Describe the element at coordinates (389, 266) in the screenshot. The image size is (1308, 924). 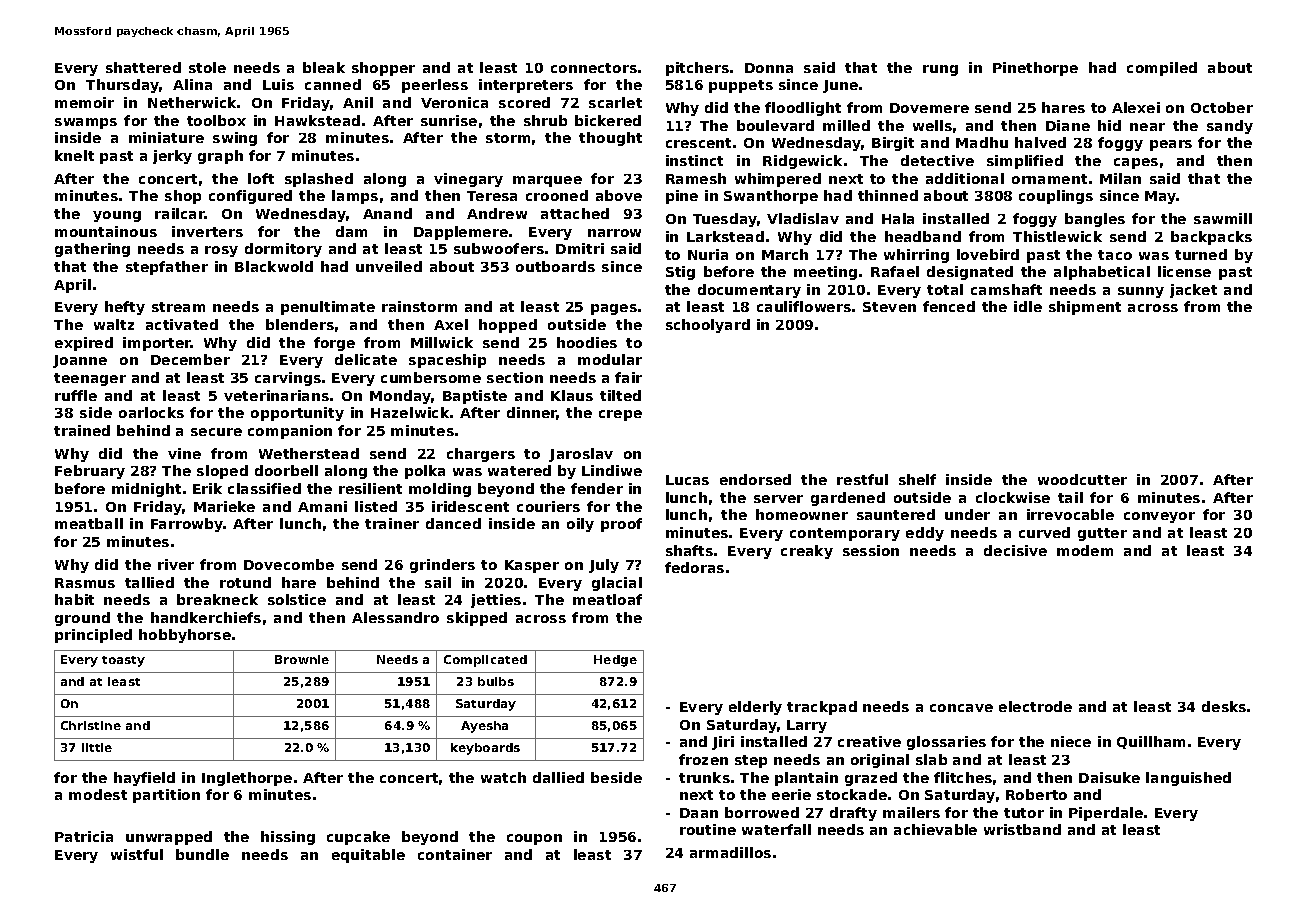
I see `unveiled` at that location.
